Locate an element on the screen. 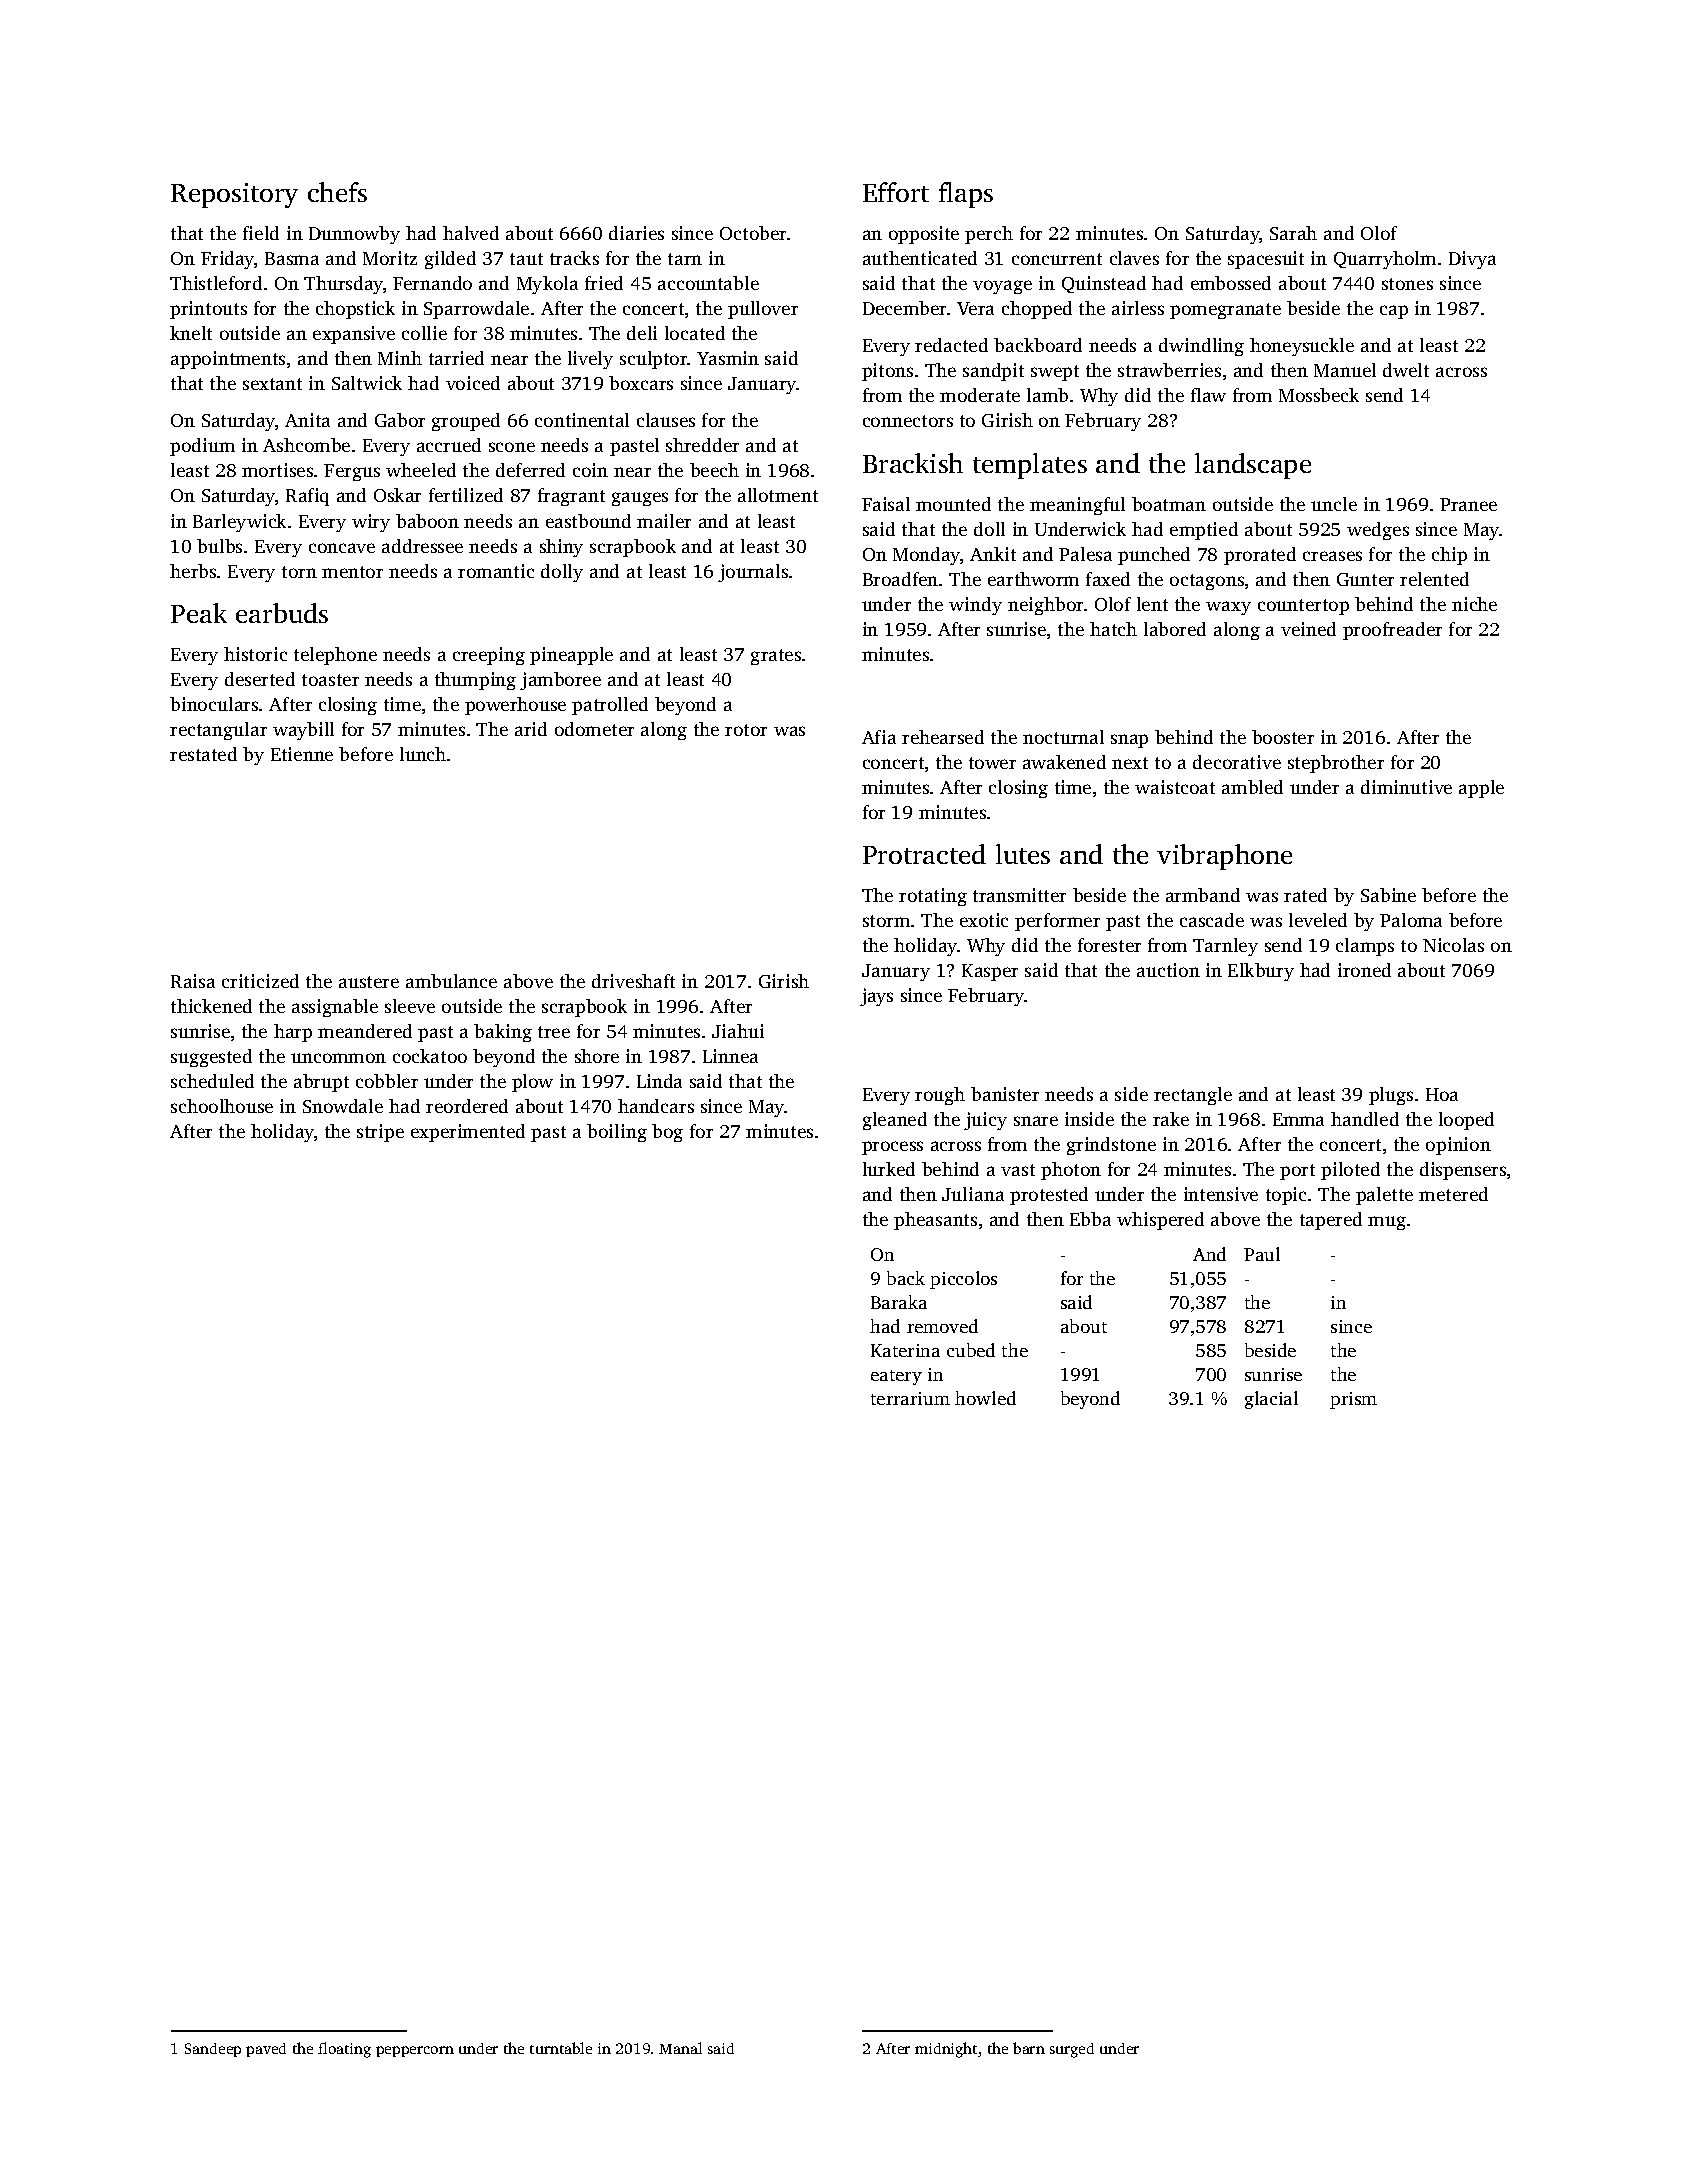 This screenshot has height=2178, width=1683. Sandeep is located at coordinates (213, 2050).
